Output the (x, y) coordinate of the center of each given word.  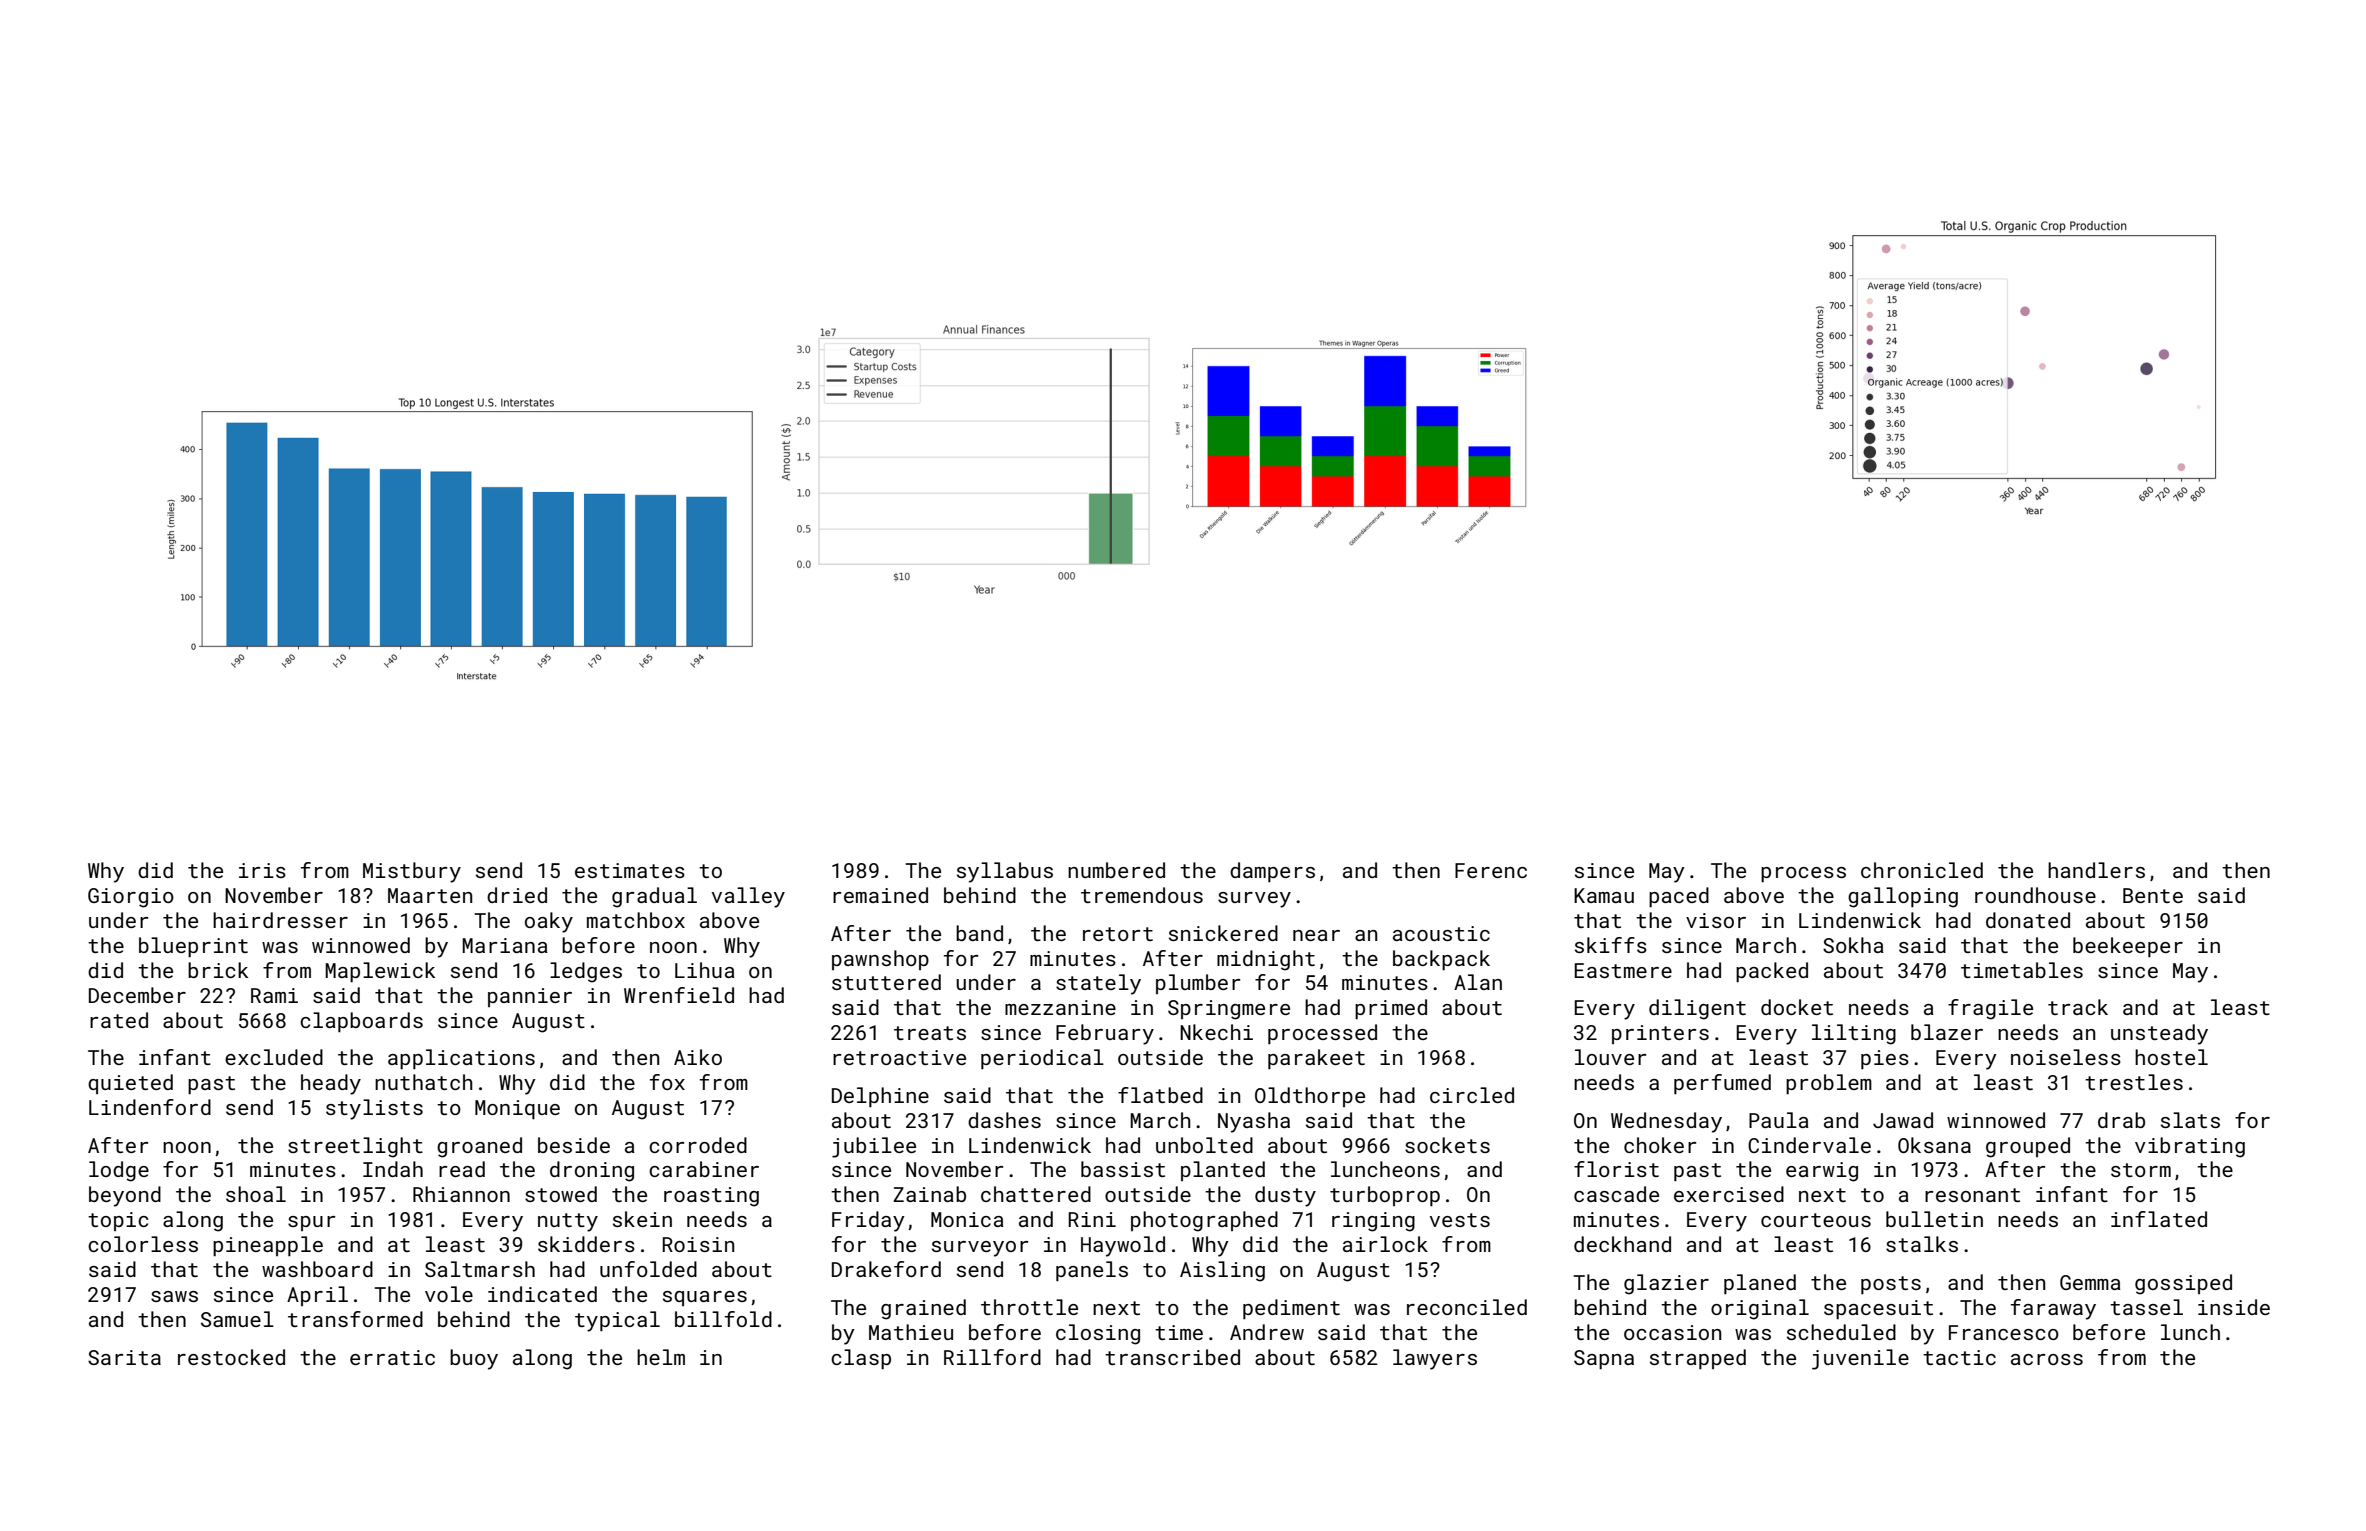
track (2078, 1007)
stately (1098, 984)
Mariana (505, 945)
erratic (392, 1357)
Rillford (992, 1357)
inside (2234, 1307)
